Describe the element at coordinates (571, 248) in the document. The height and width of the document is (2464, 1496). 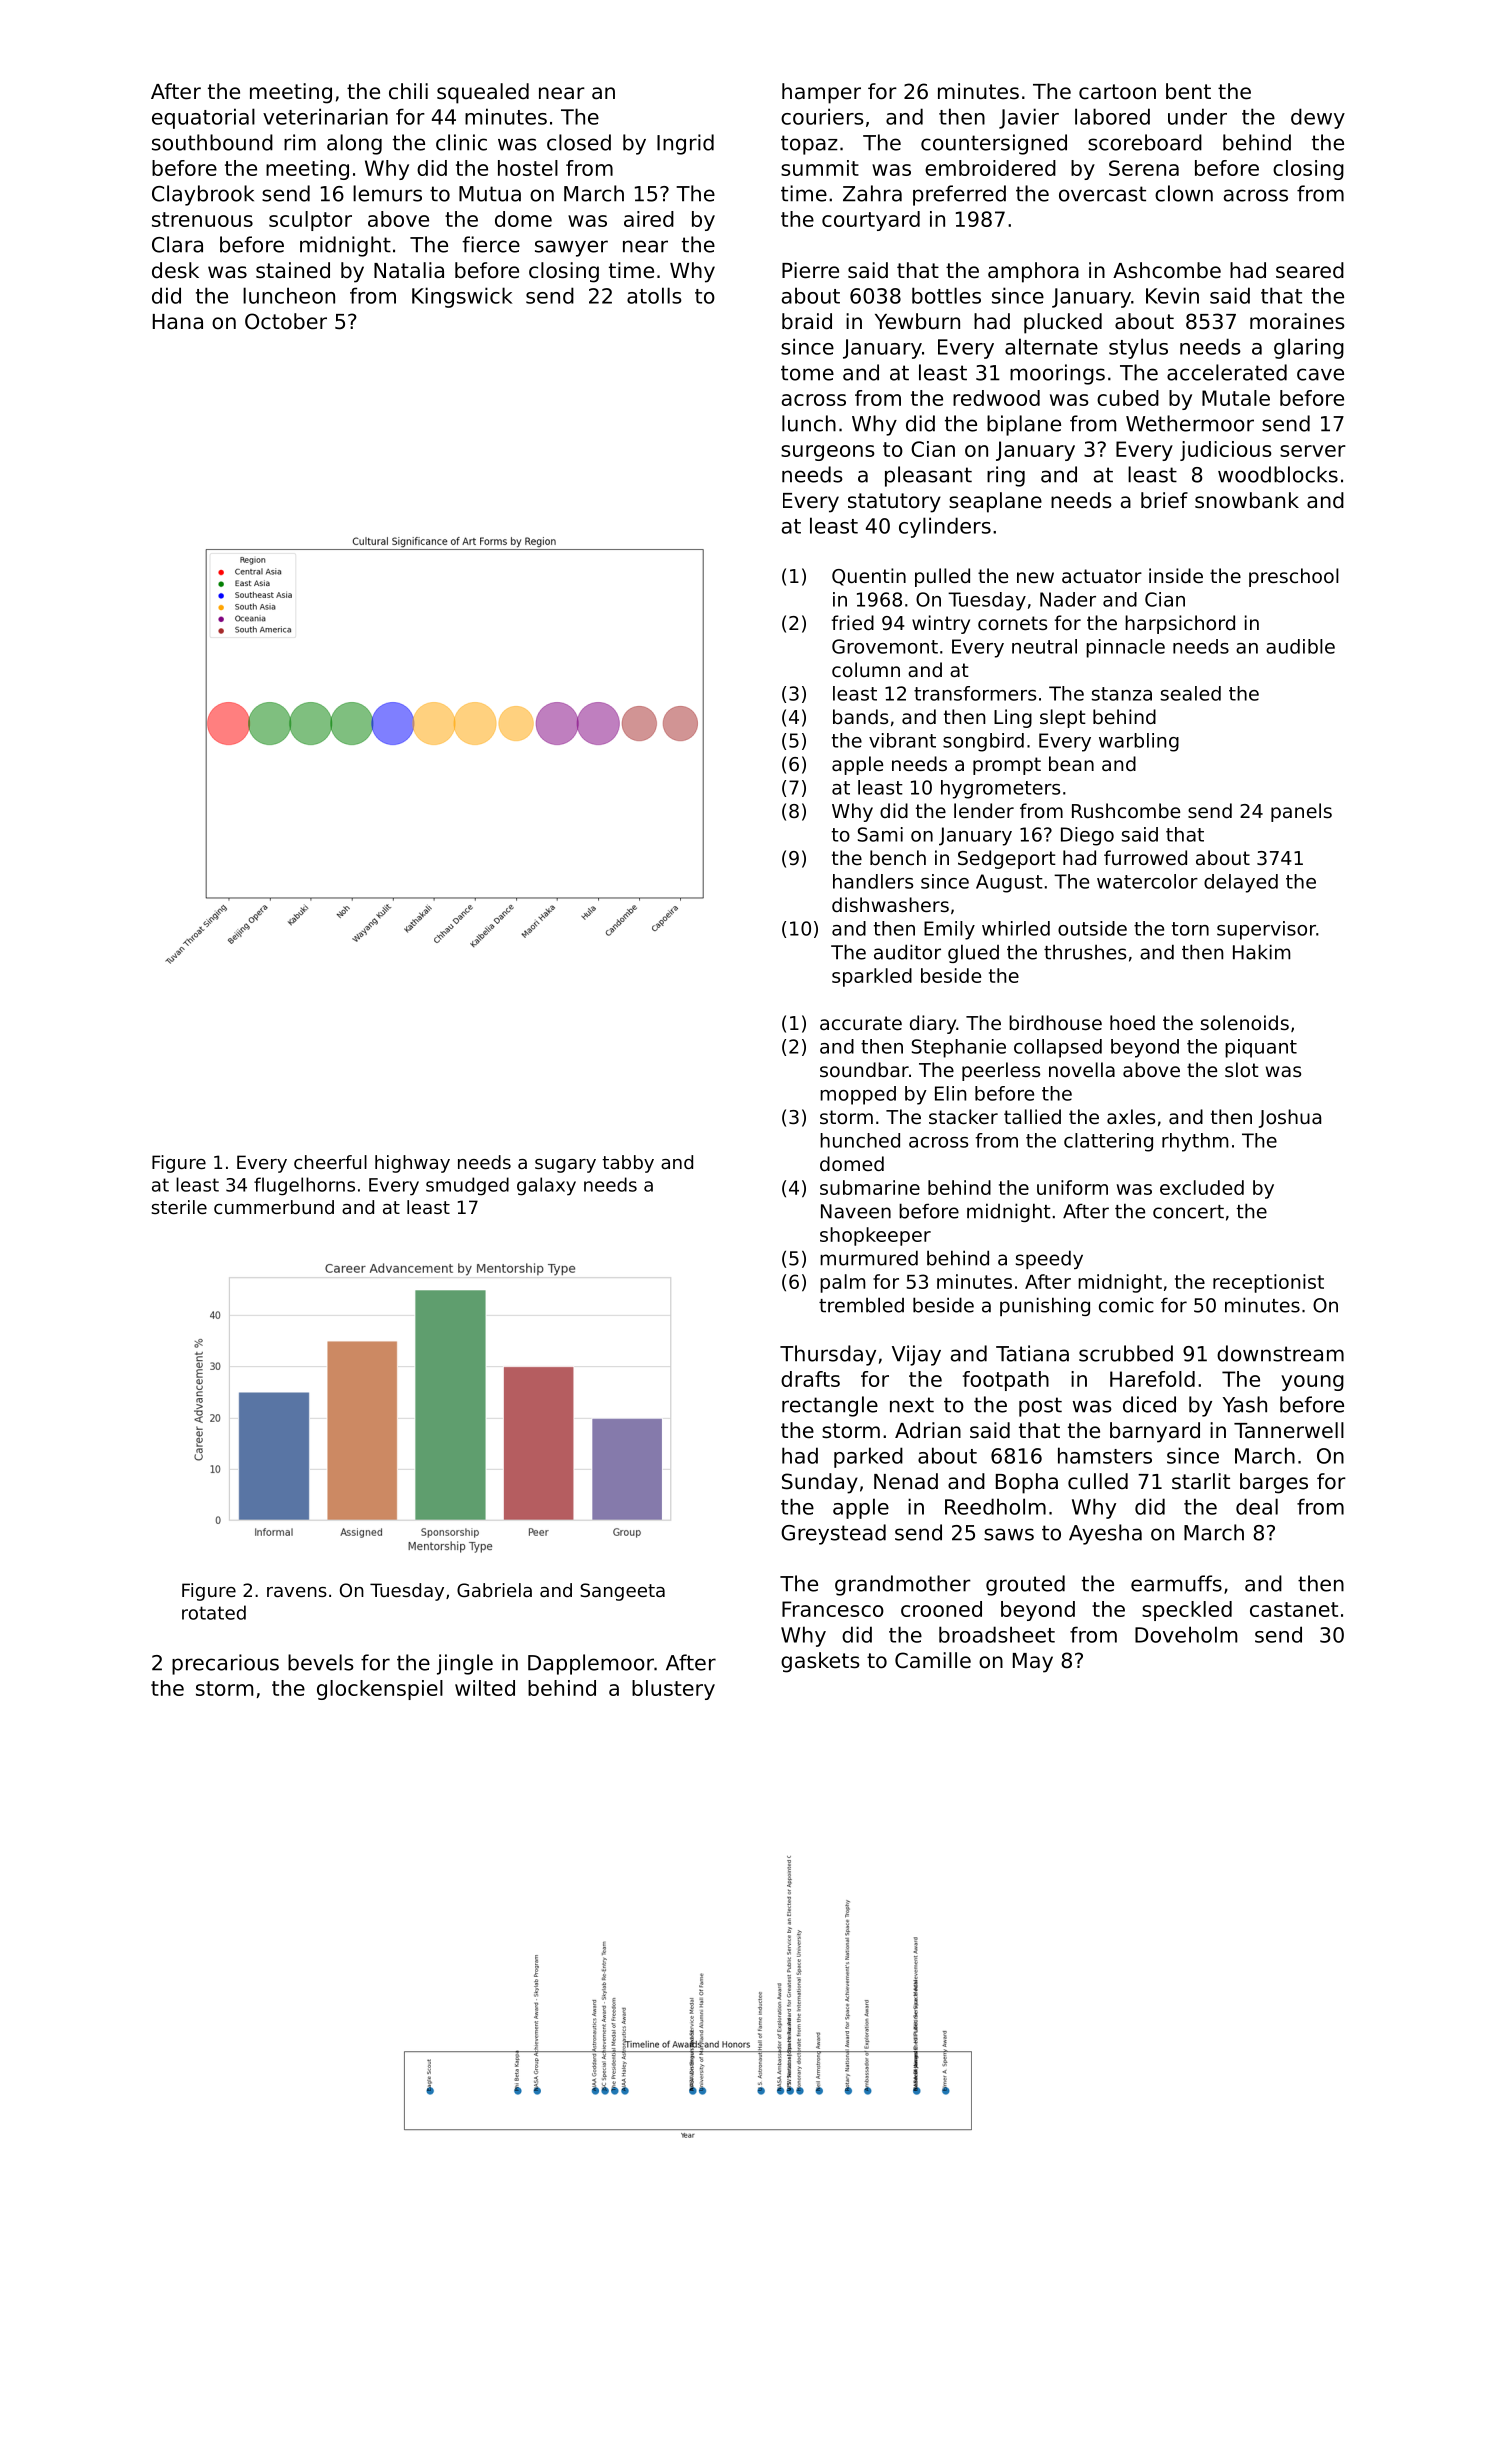
I see `sawyer` at that location.
